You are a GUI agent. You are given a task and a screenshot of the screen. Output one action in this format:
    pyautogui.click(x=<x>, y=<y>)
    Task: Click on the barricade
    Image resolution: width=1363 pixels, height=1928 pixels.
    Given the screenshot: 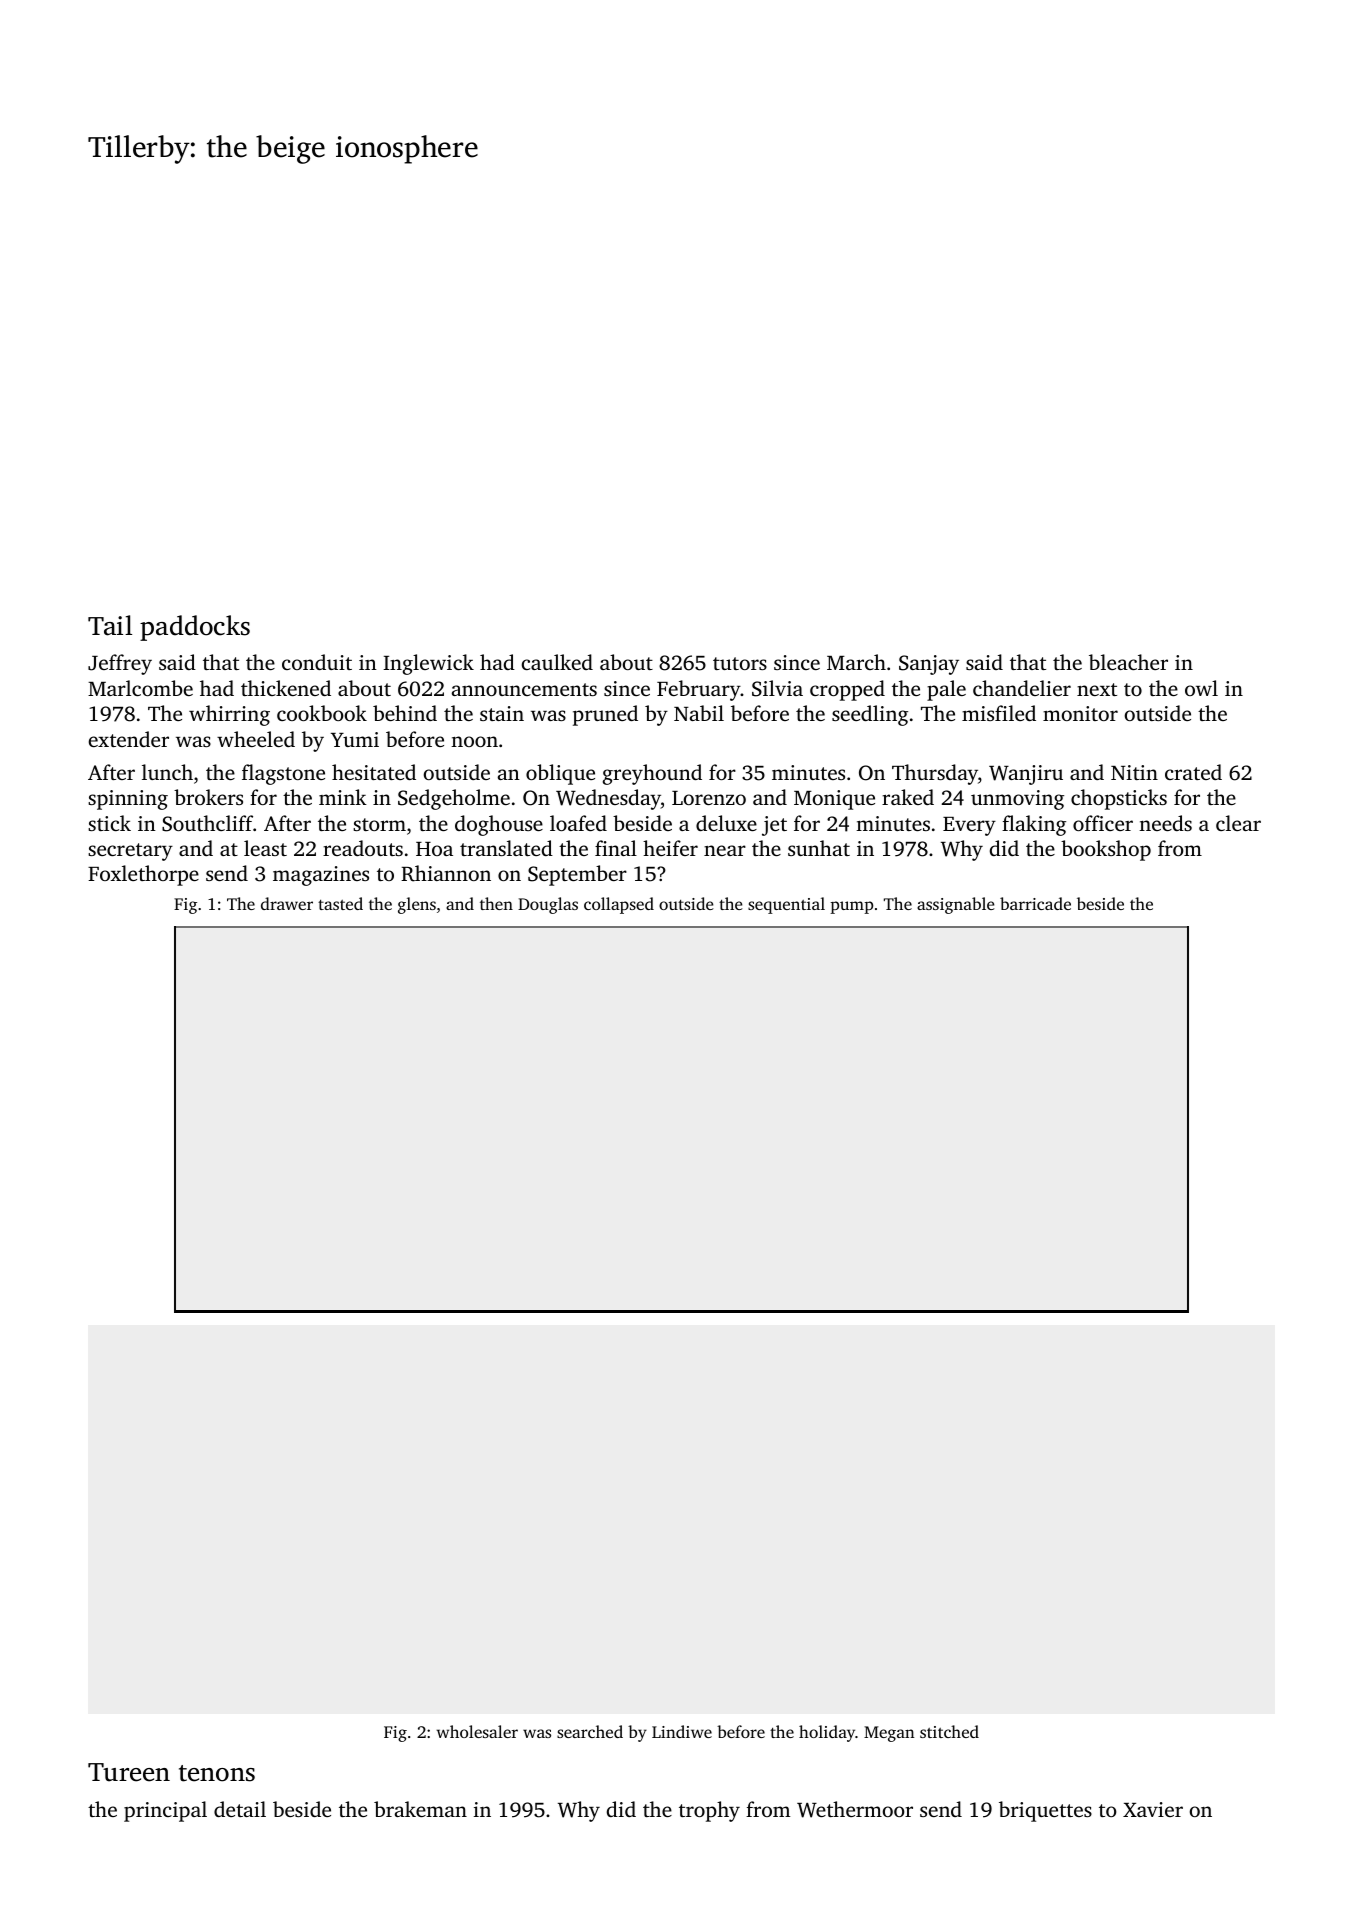 What is the action you would take?
    pyautogui.click(x=1035, y=903)
